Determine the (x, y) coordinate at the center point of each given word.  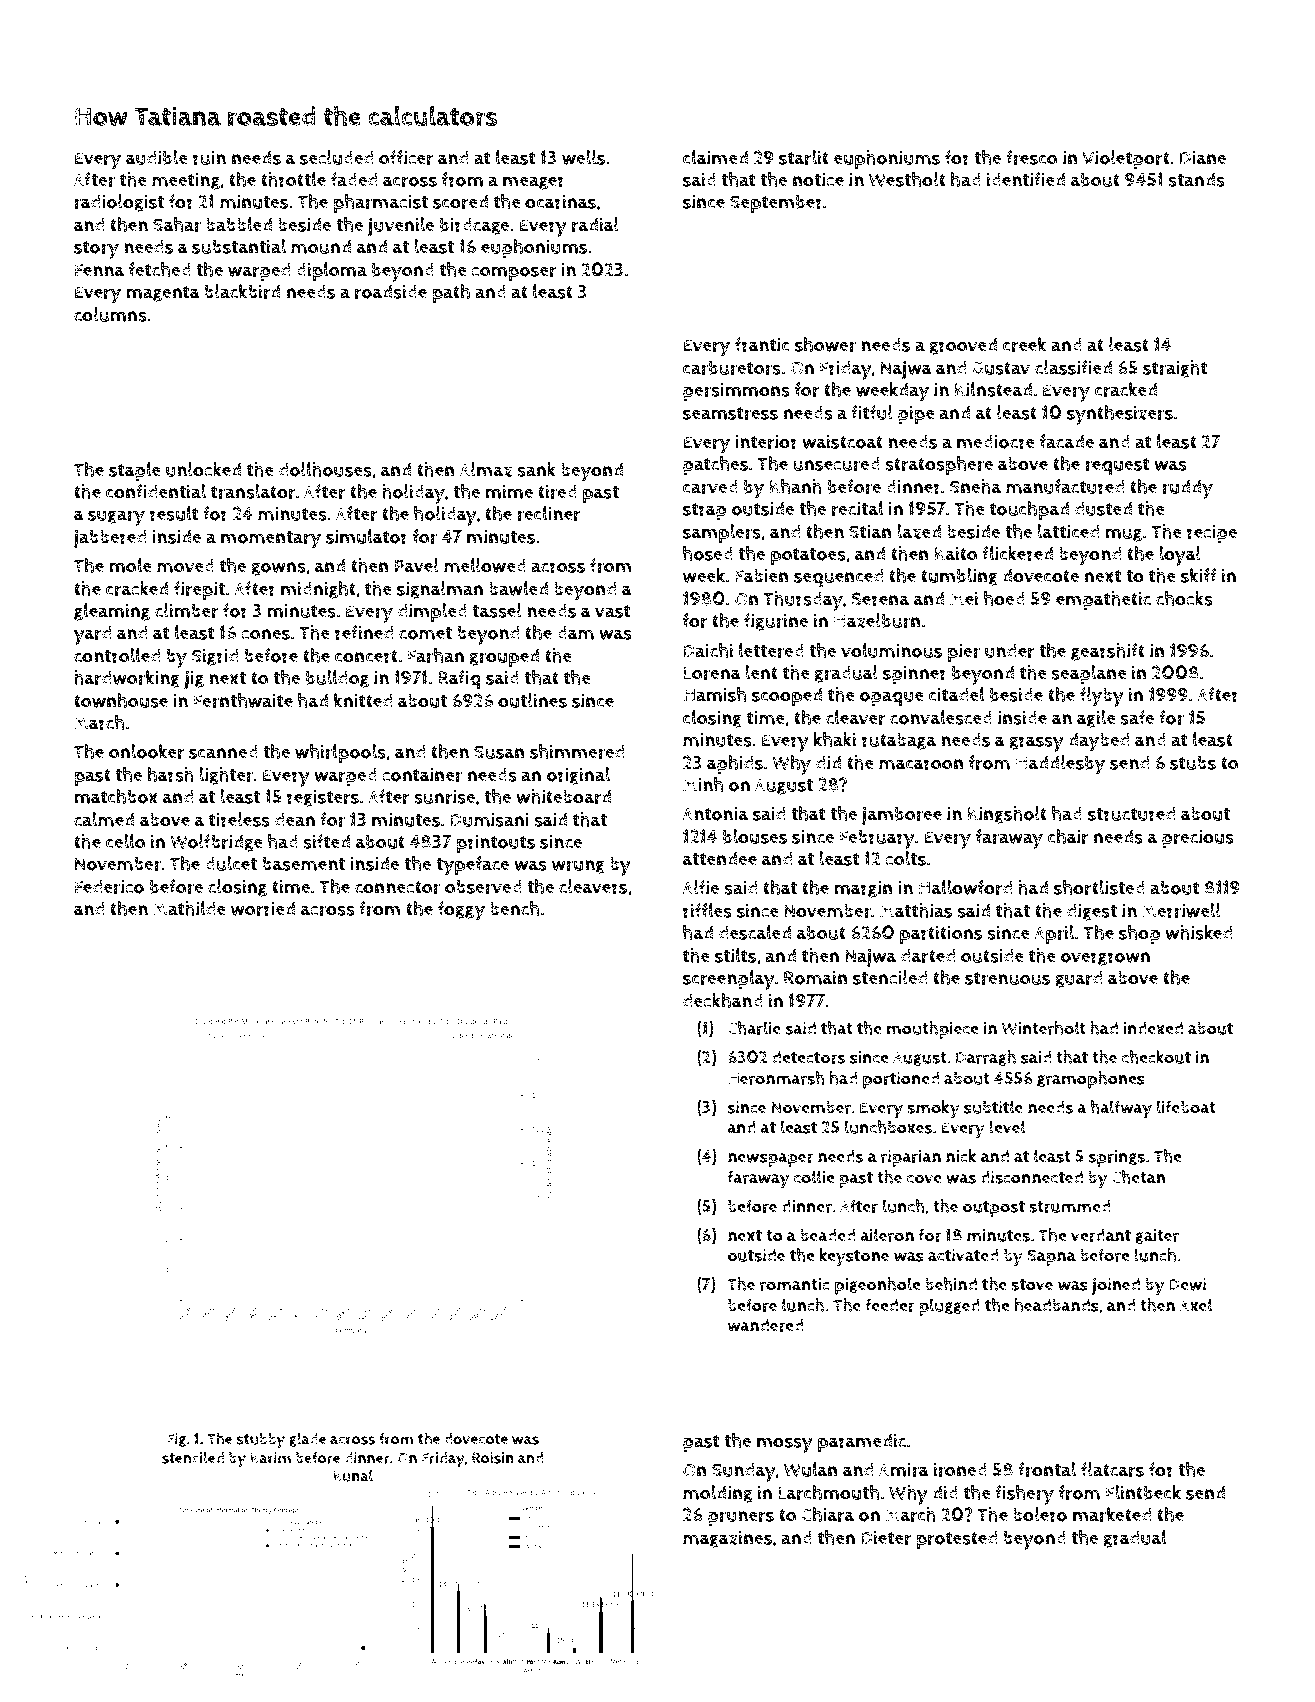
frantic (762, 344)
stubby (261, 1441)
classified (1073, 367)
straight (1175, 369)
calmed (104, 819)
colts (905, 858)
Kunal (353, 1475)
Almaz (486, 469)
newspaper (771, 1160)
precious (1198, 839)
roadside (391, 291)
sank (536, 469)
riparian (911, 1158)
